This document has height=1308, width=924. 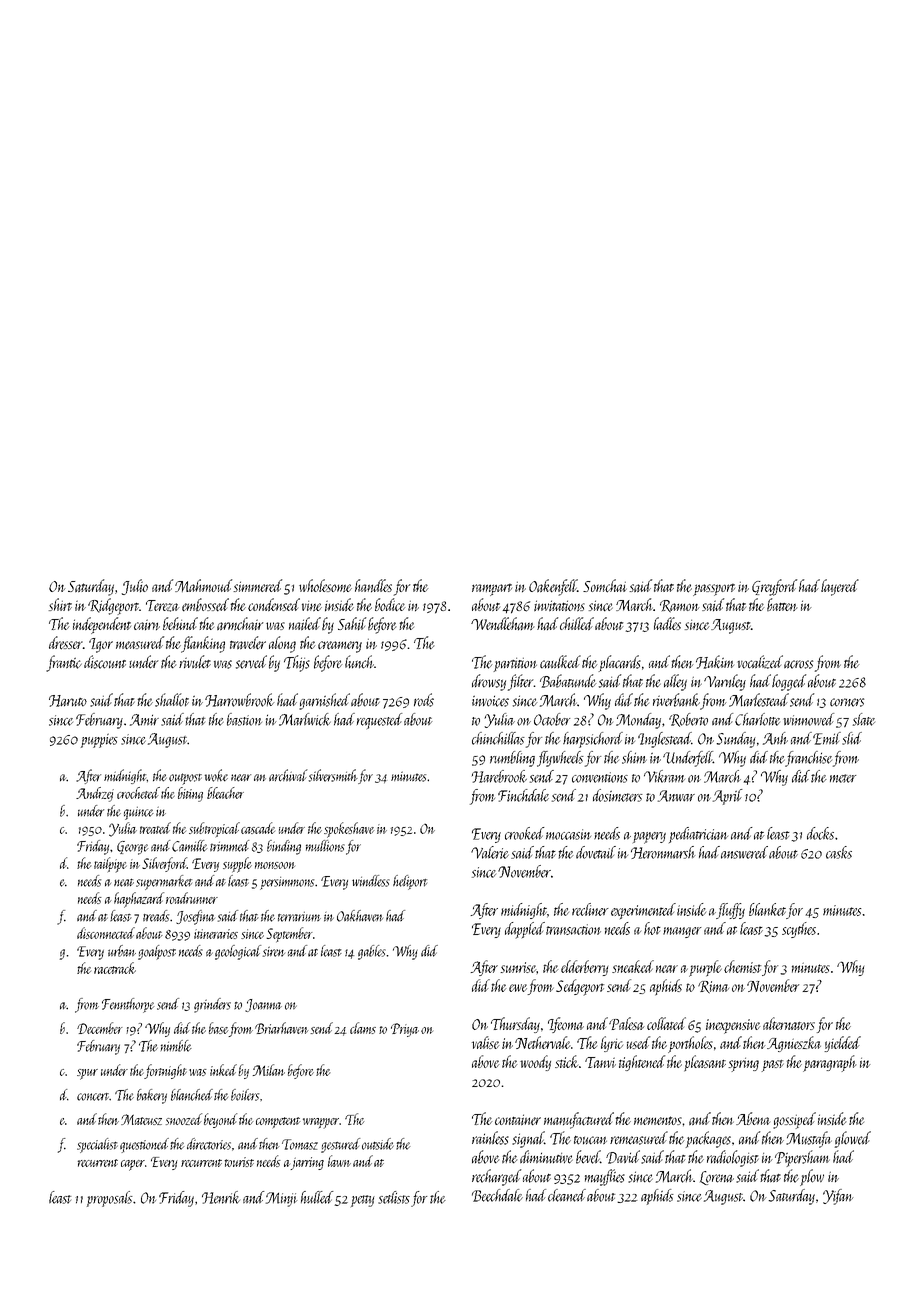 What do you see at coordinates (379, 721) in the document?
I see `requested` at bounding box center [379, 721].
